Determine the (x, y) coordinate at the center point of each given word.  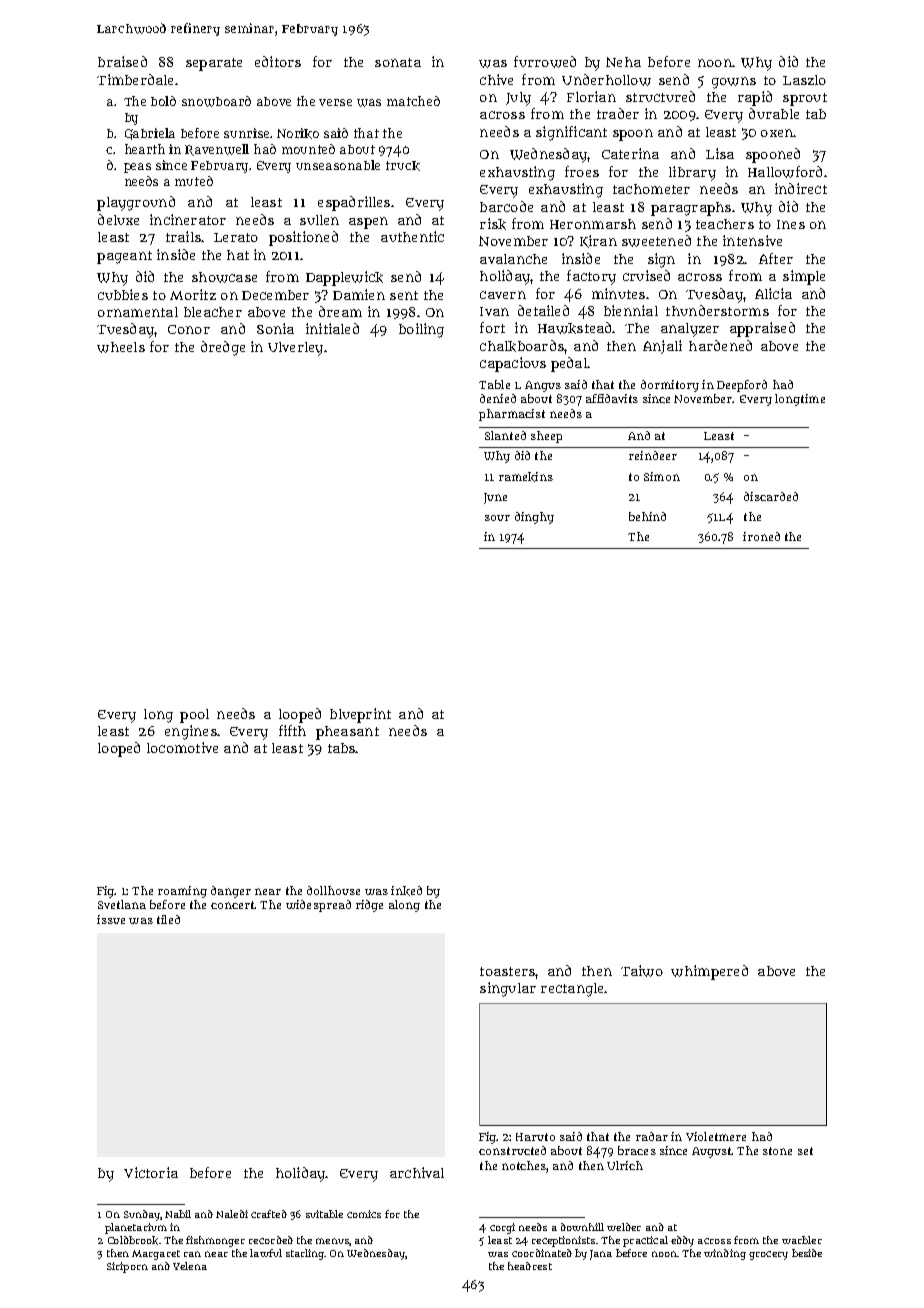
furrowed (545, 62)
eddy (682, 1241)
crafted (269, 1214)
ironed (761, 536)
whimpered (709, 972)
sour (497, 518)
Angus (543, 386)
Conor (189, 329)
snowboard (216, 101)
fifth (292, 730)
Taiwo (642, 971)
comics (364, 1214)
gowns (734, 83)
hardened (720, 345)
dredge (223, 348)
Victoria (151, 1172)
